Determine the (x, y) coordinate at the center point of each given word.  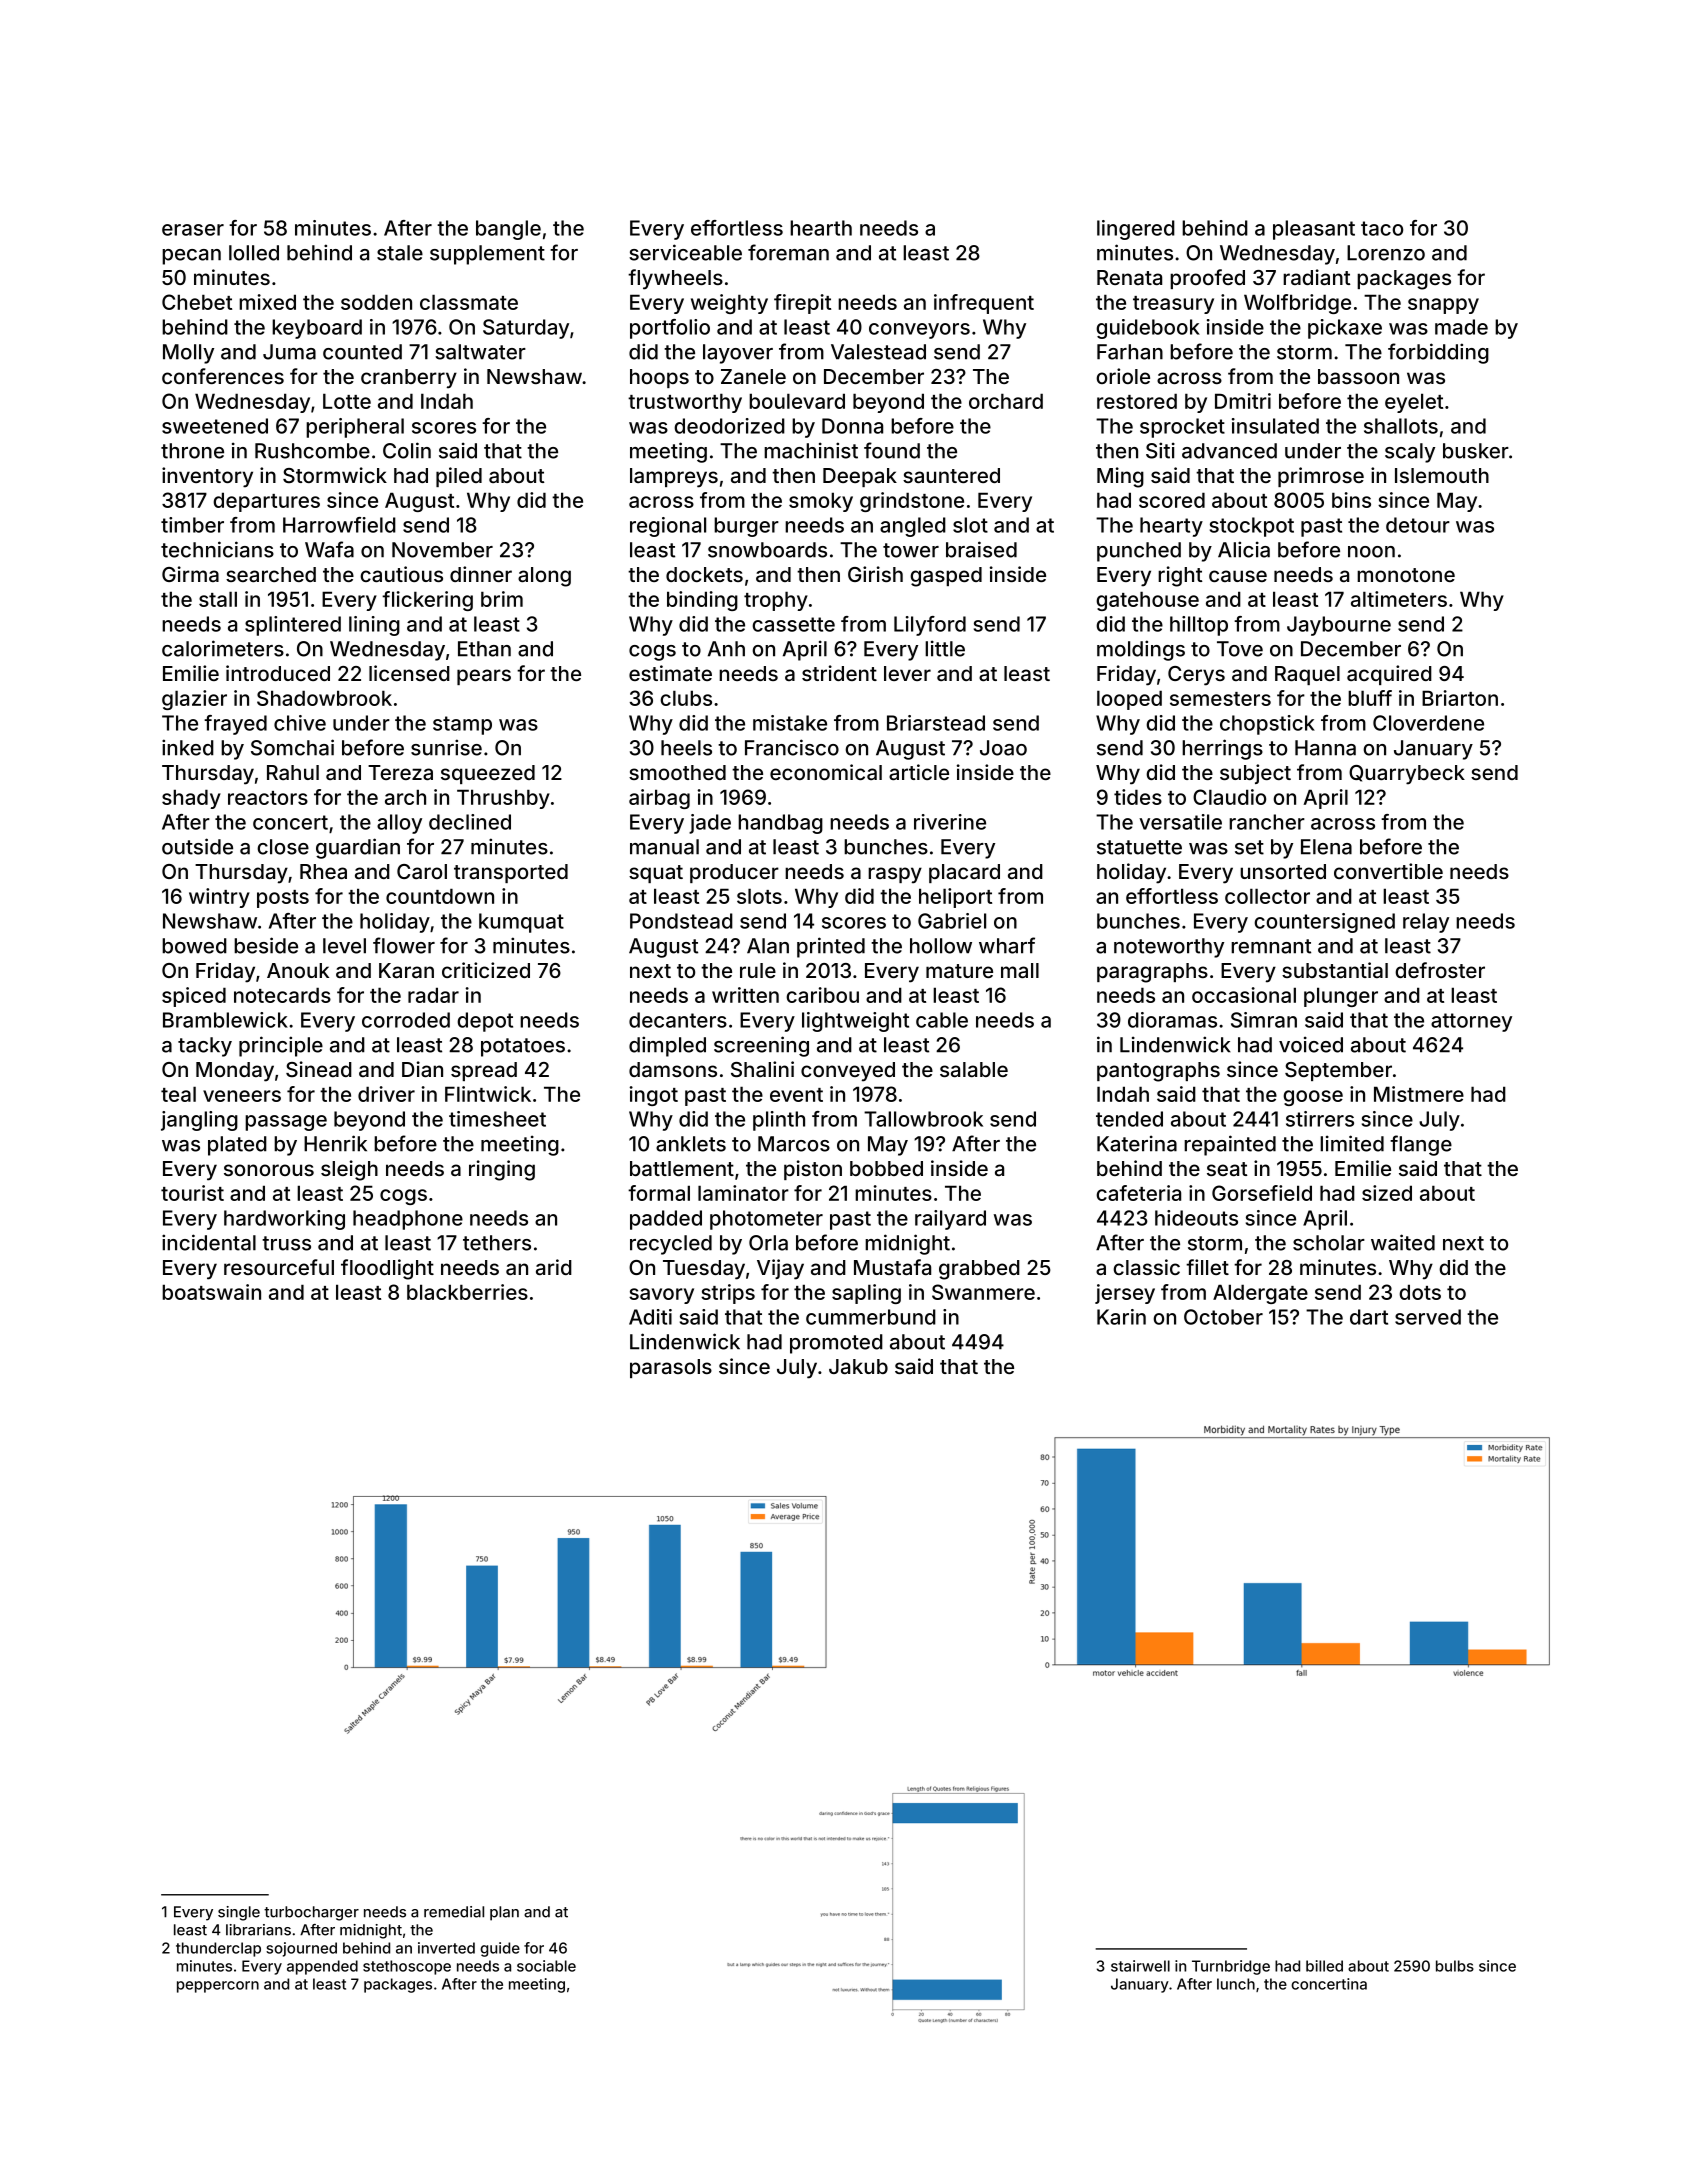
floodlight (387, 1269)
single (239, 1913)
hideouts (1196, 1218)
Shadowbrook (324, 698)
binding (702, 601)
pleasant (1314, 230)
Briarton (1460, 698)
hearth (821, 228)
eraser (193, 230)
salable (974, 1069)
